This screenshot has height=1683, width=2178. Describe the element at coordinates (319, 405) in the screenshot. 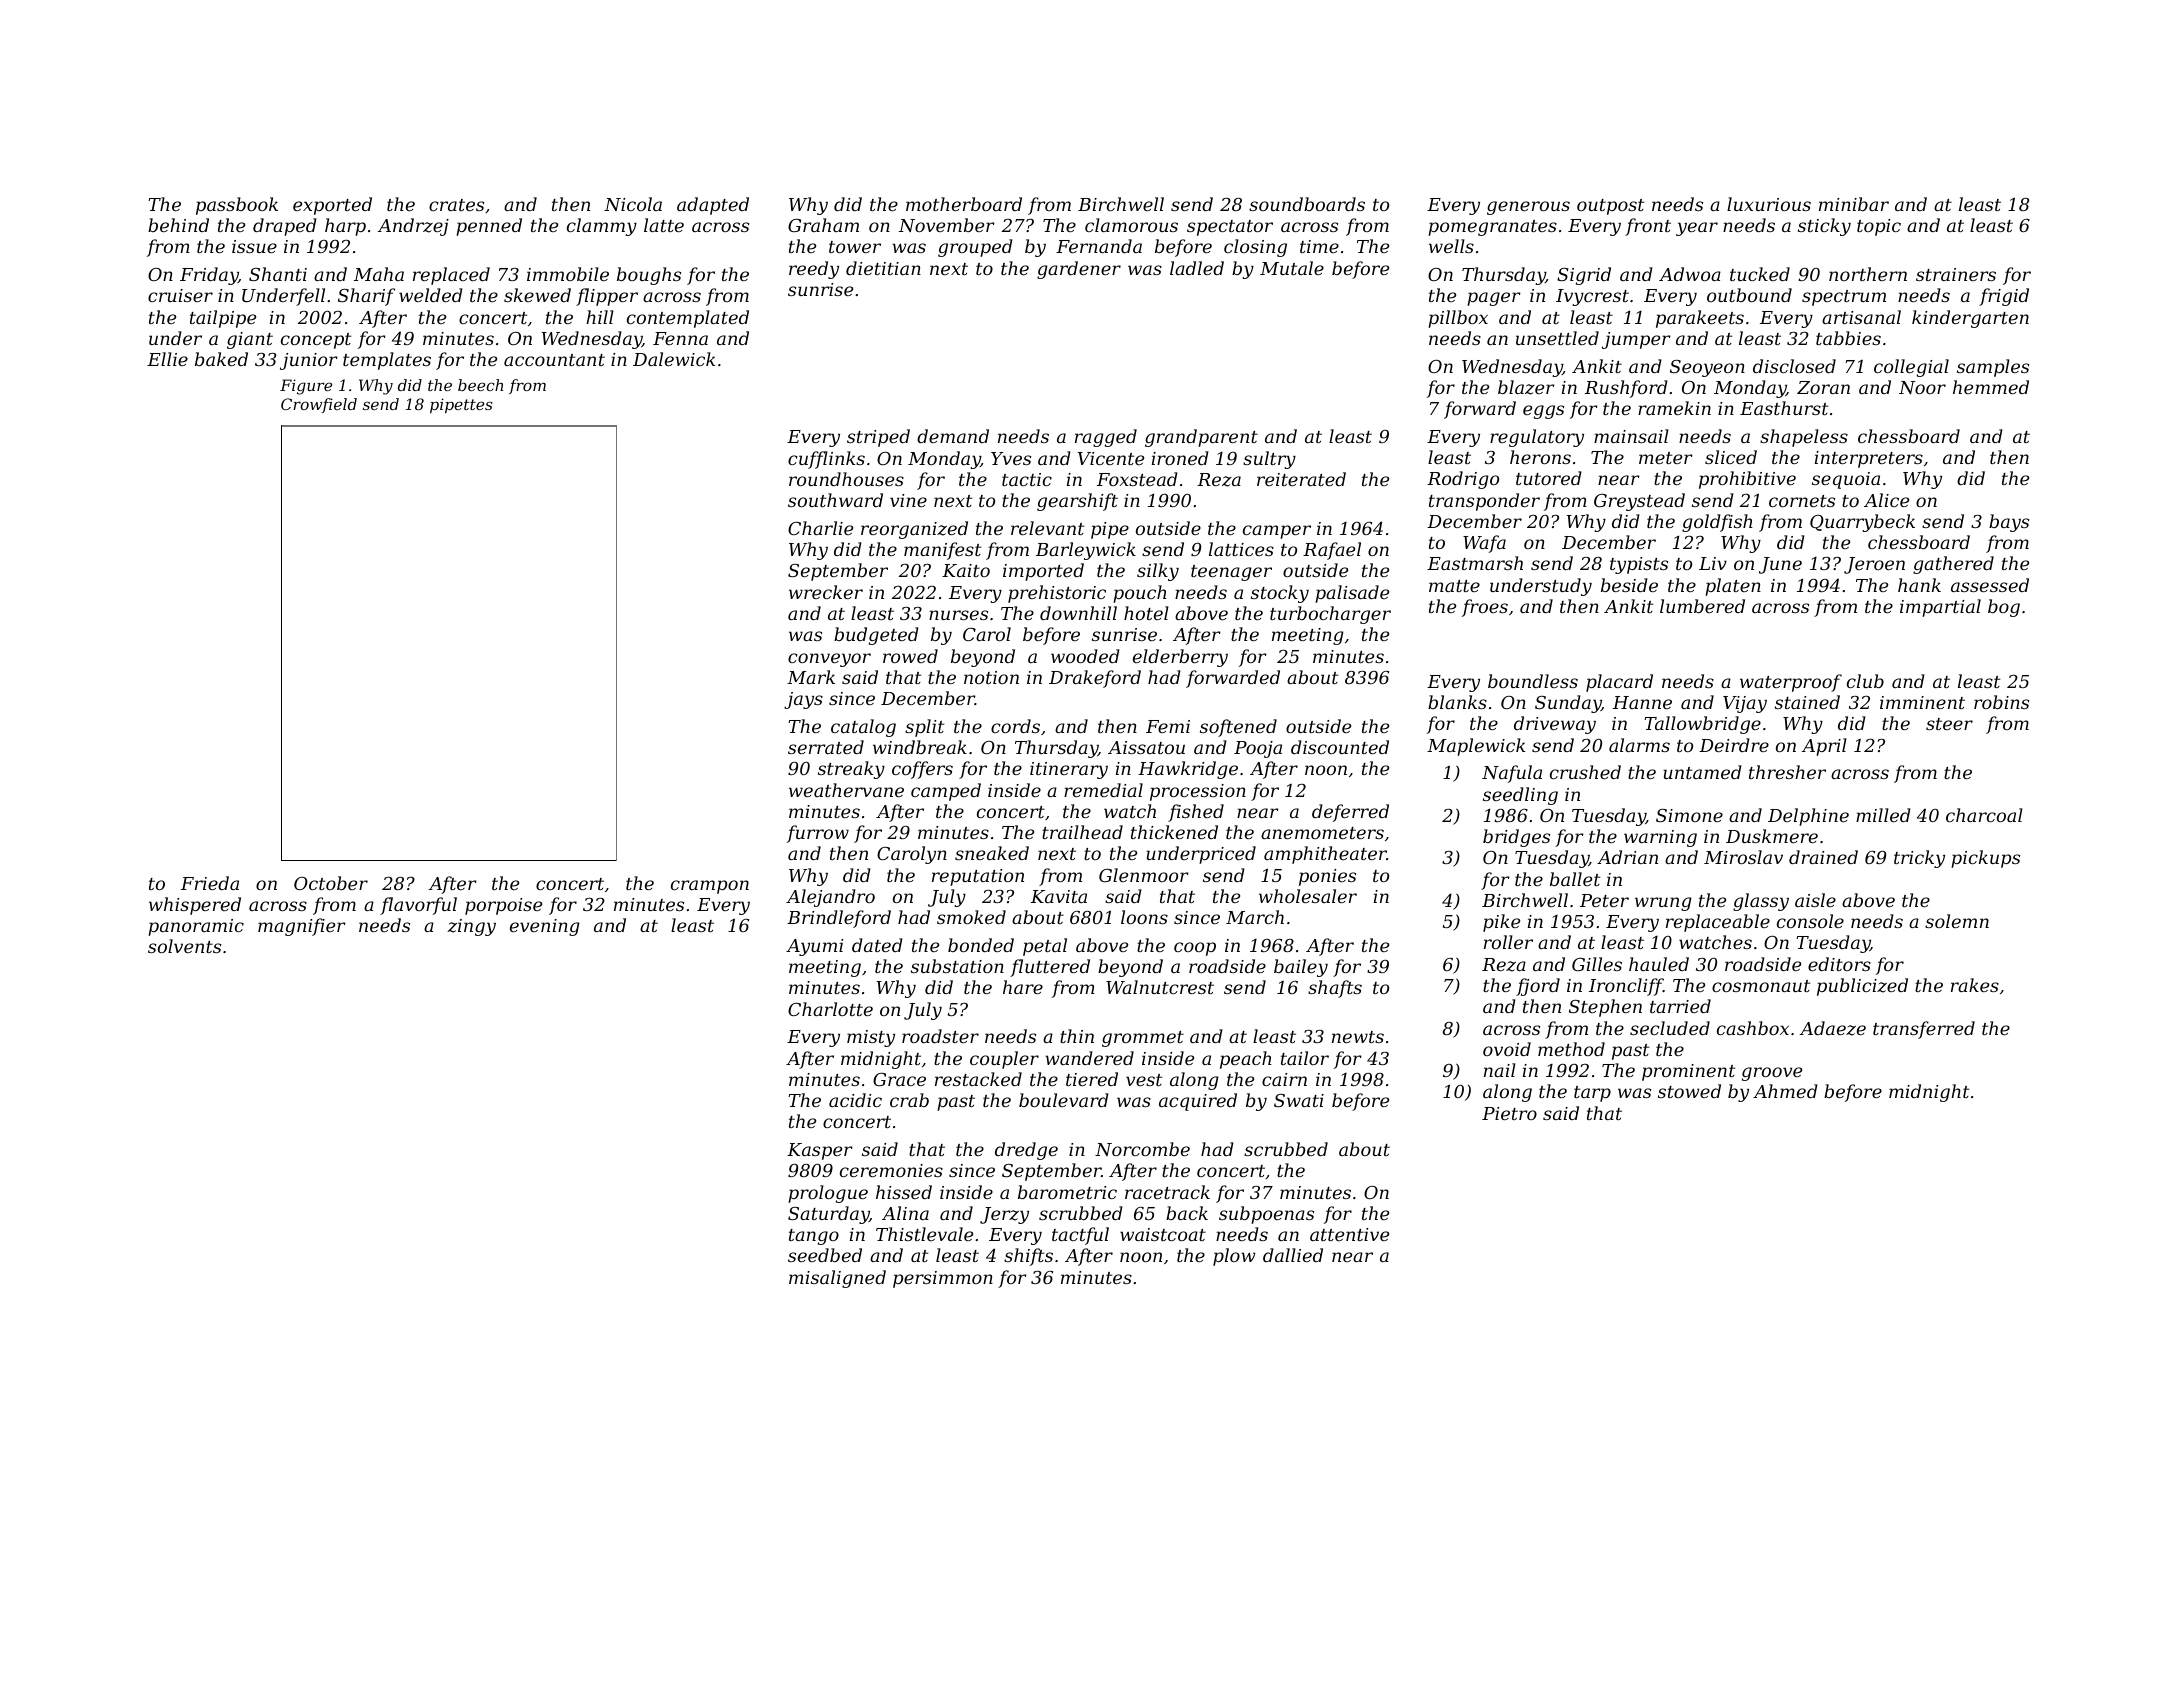

I see `Crowfield` at that location.
